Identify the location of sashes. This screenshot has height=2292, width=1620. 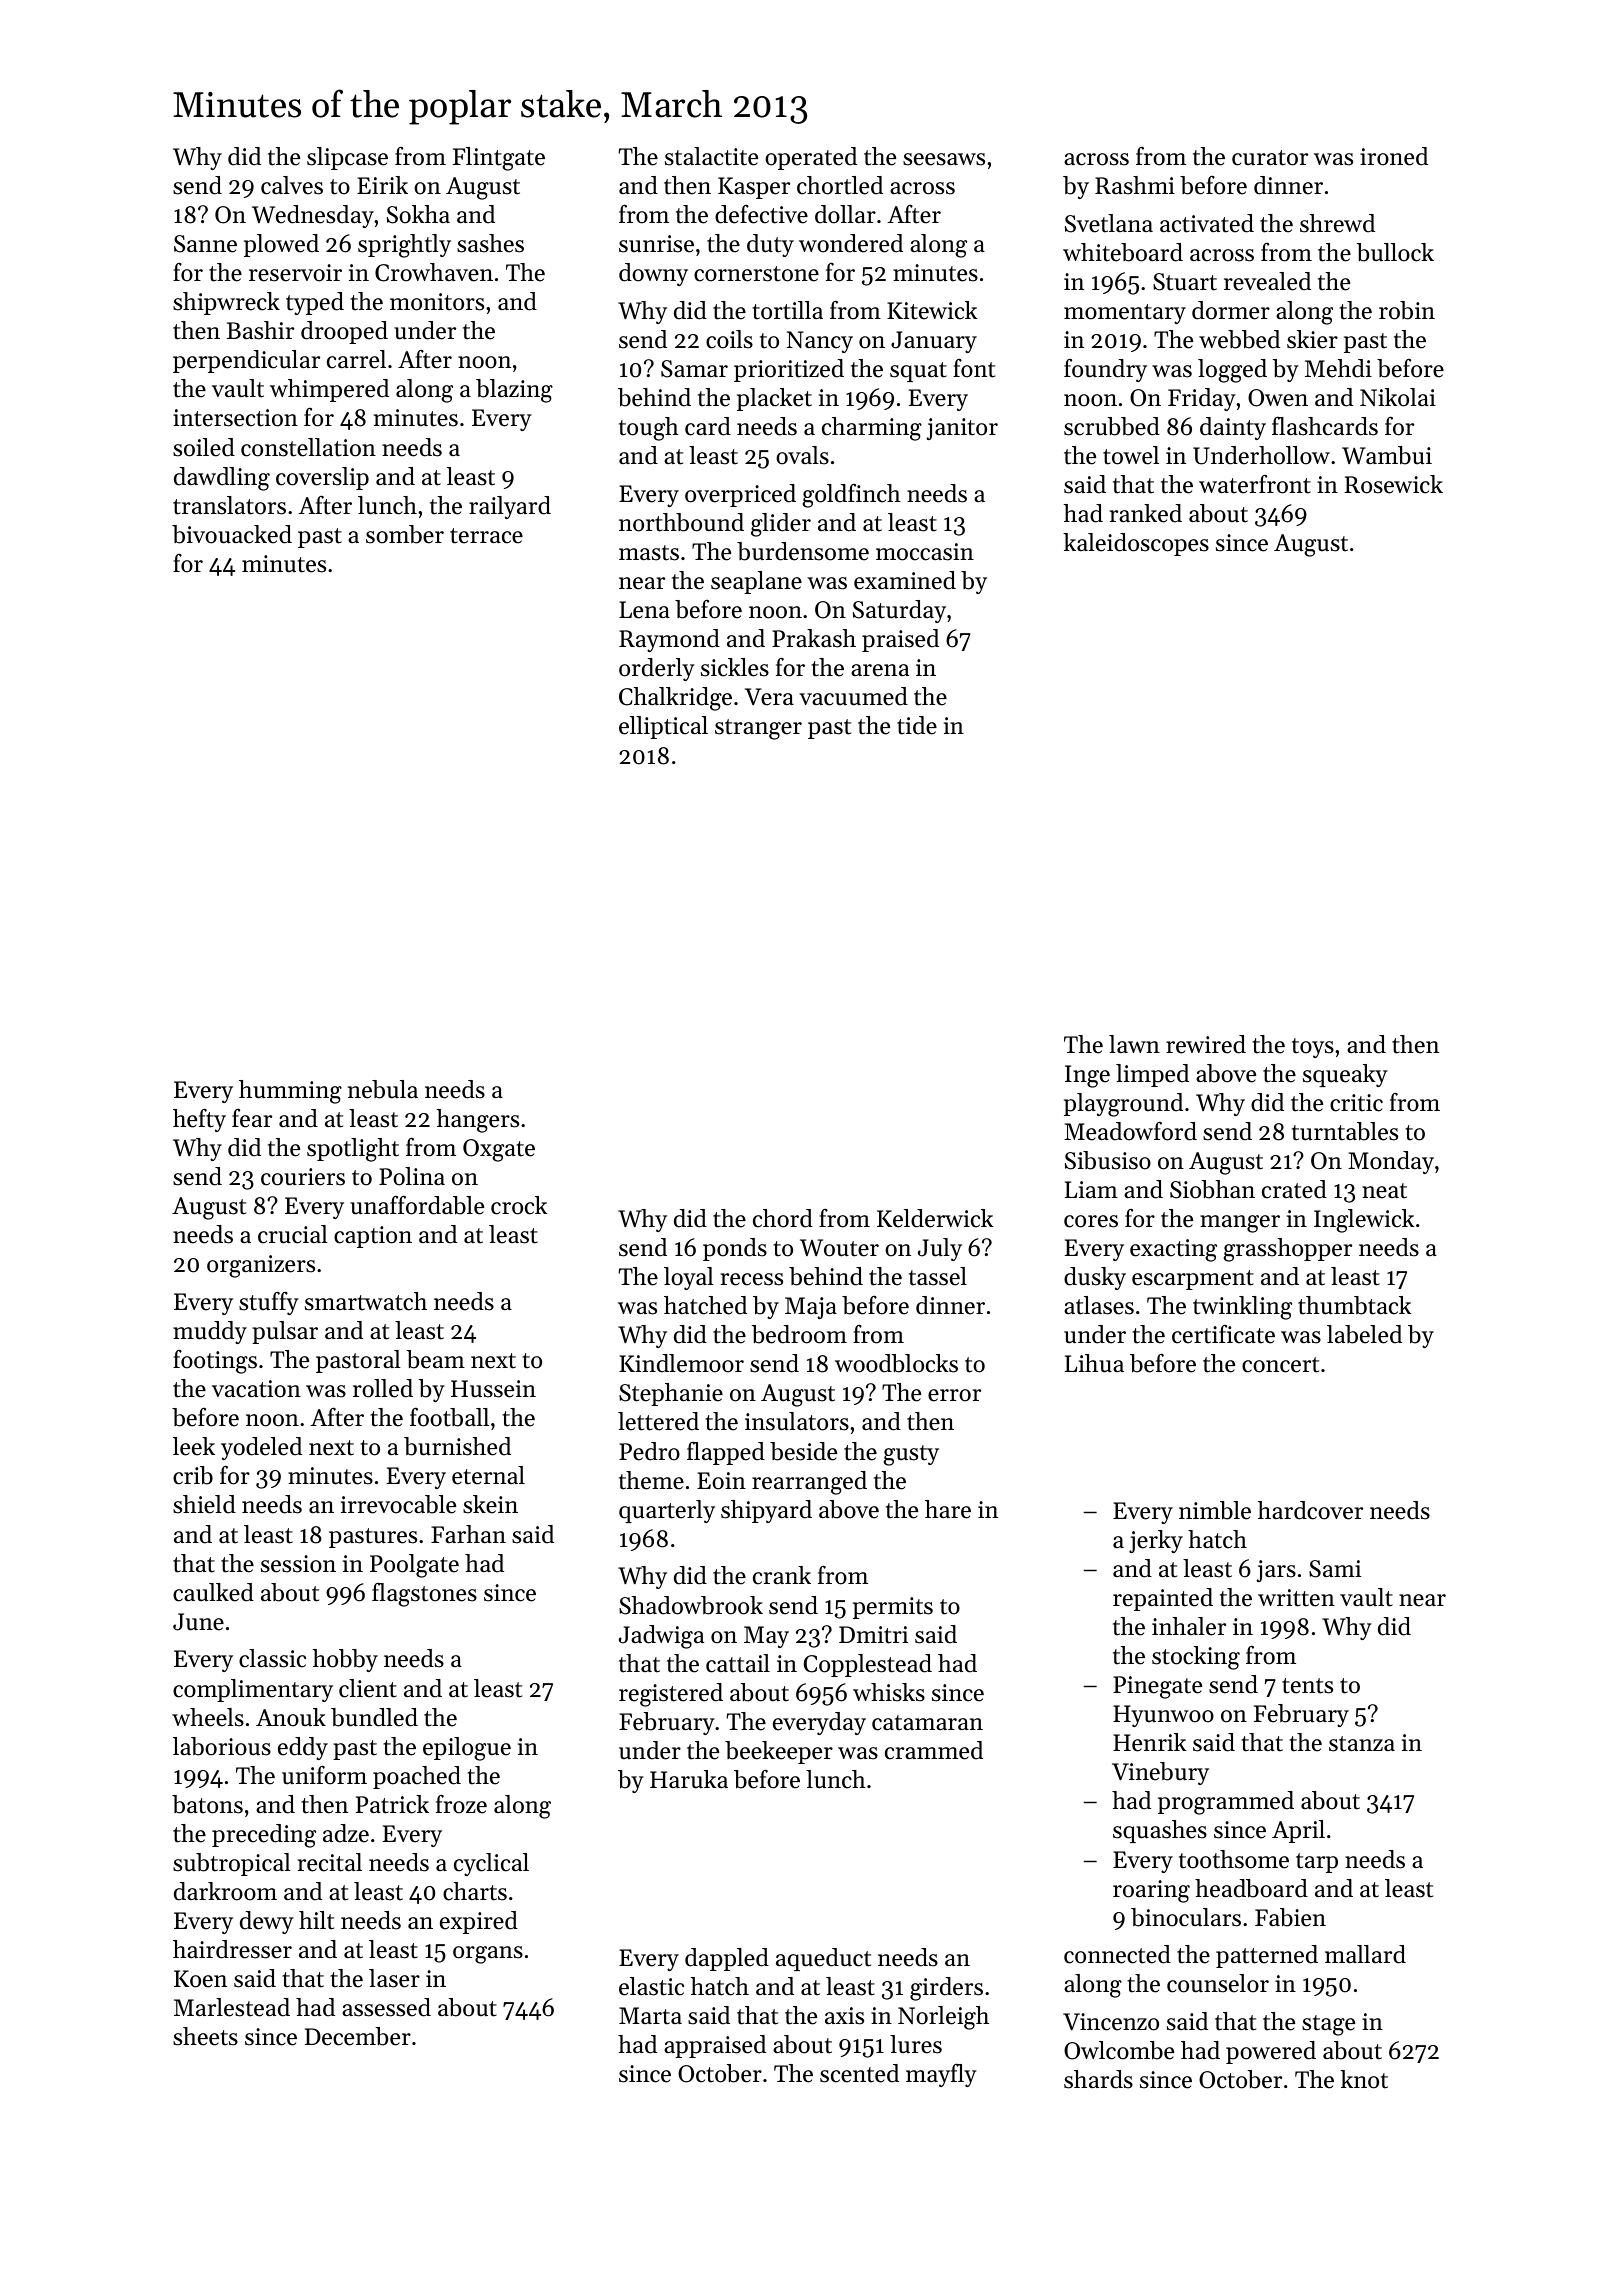
(490, 243).
